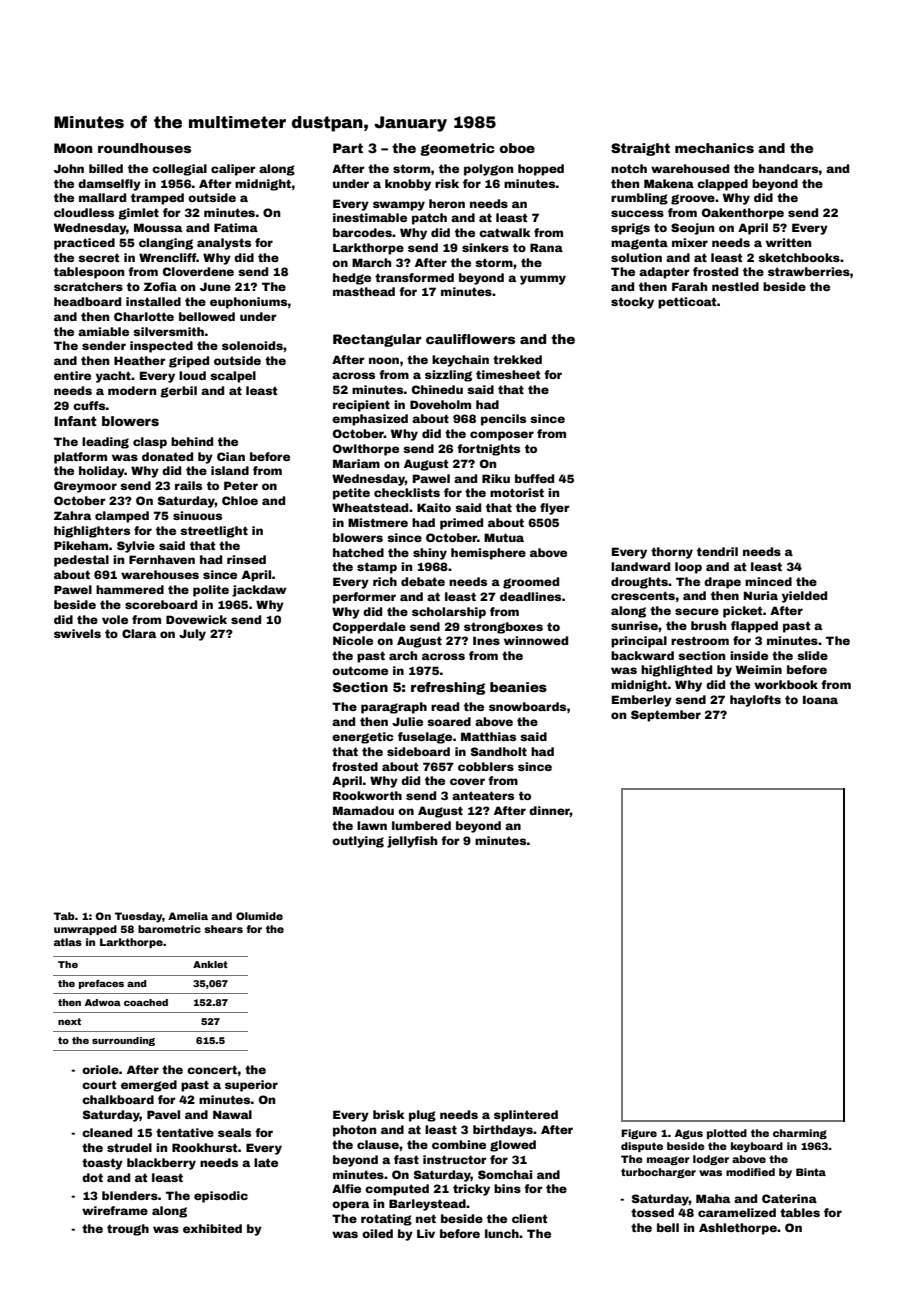  Describe the element at coordinates (73, 148) in the screenshot. I see `Moon` at that location.
